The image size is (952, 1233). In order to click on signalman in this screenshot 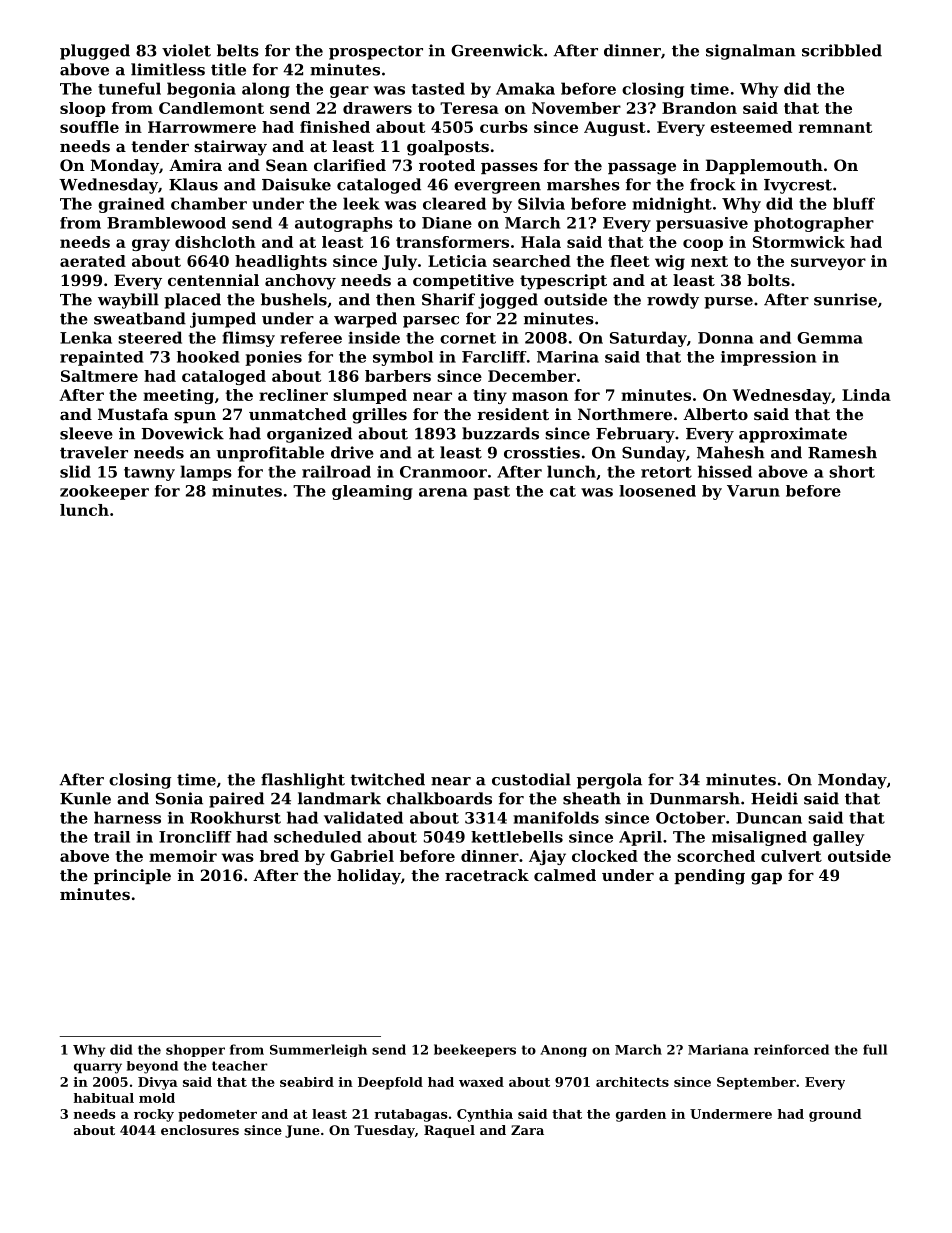, I will do `click(751, 52)`.
